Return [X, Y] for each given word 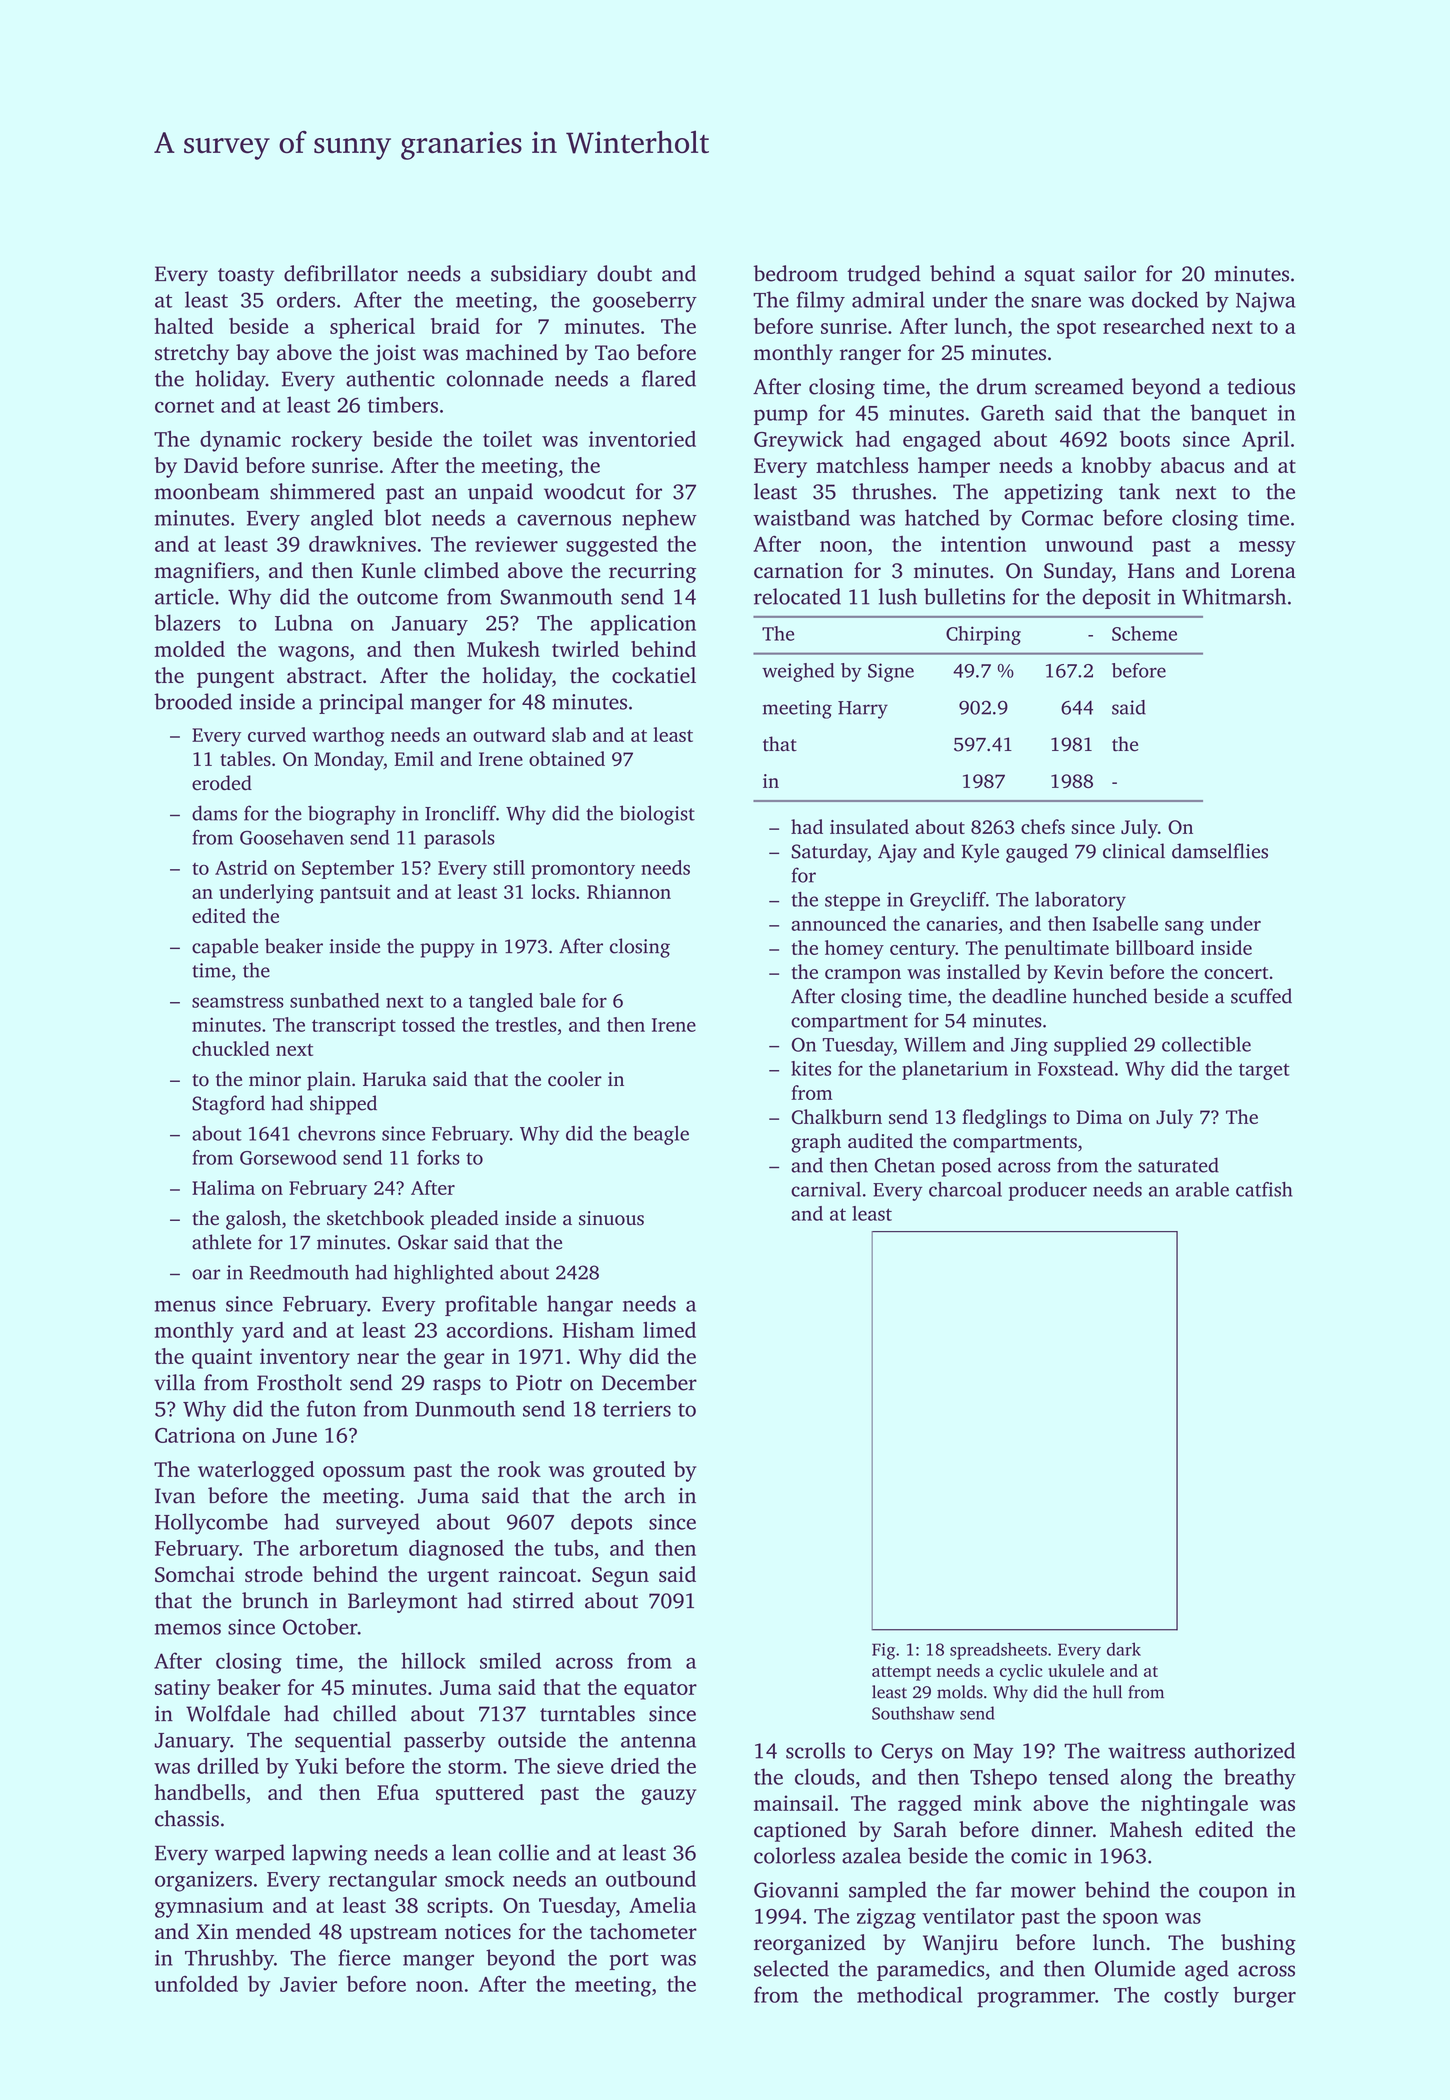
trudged [884, 275]
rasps [457, 1387]
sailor [1110, 273]
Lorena [1263, 571]
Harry [863, 710]
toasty [246, 277]
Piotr [539, 1383]
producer [1048, 1191]
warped [250, 1854]
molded [190, 649]
